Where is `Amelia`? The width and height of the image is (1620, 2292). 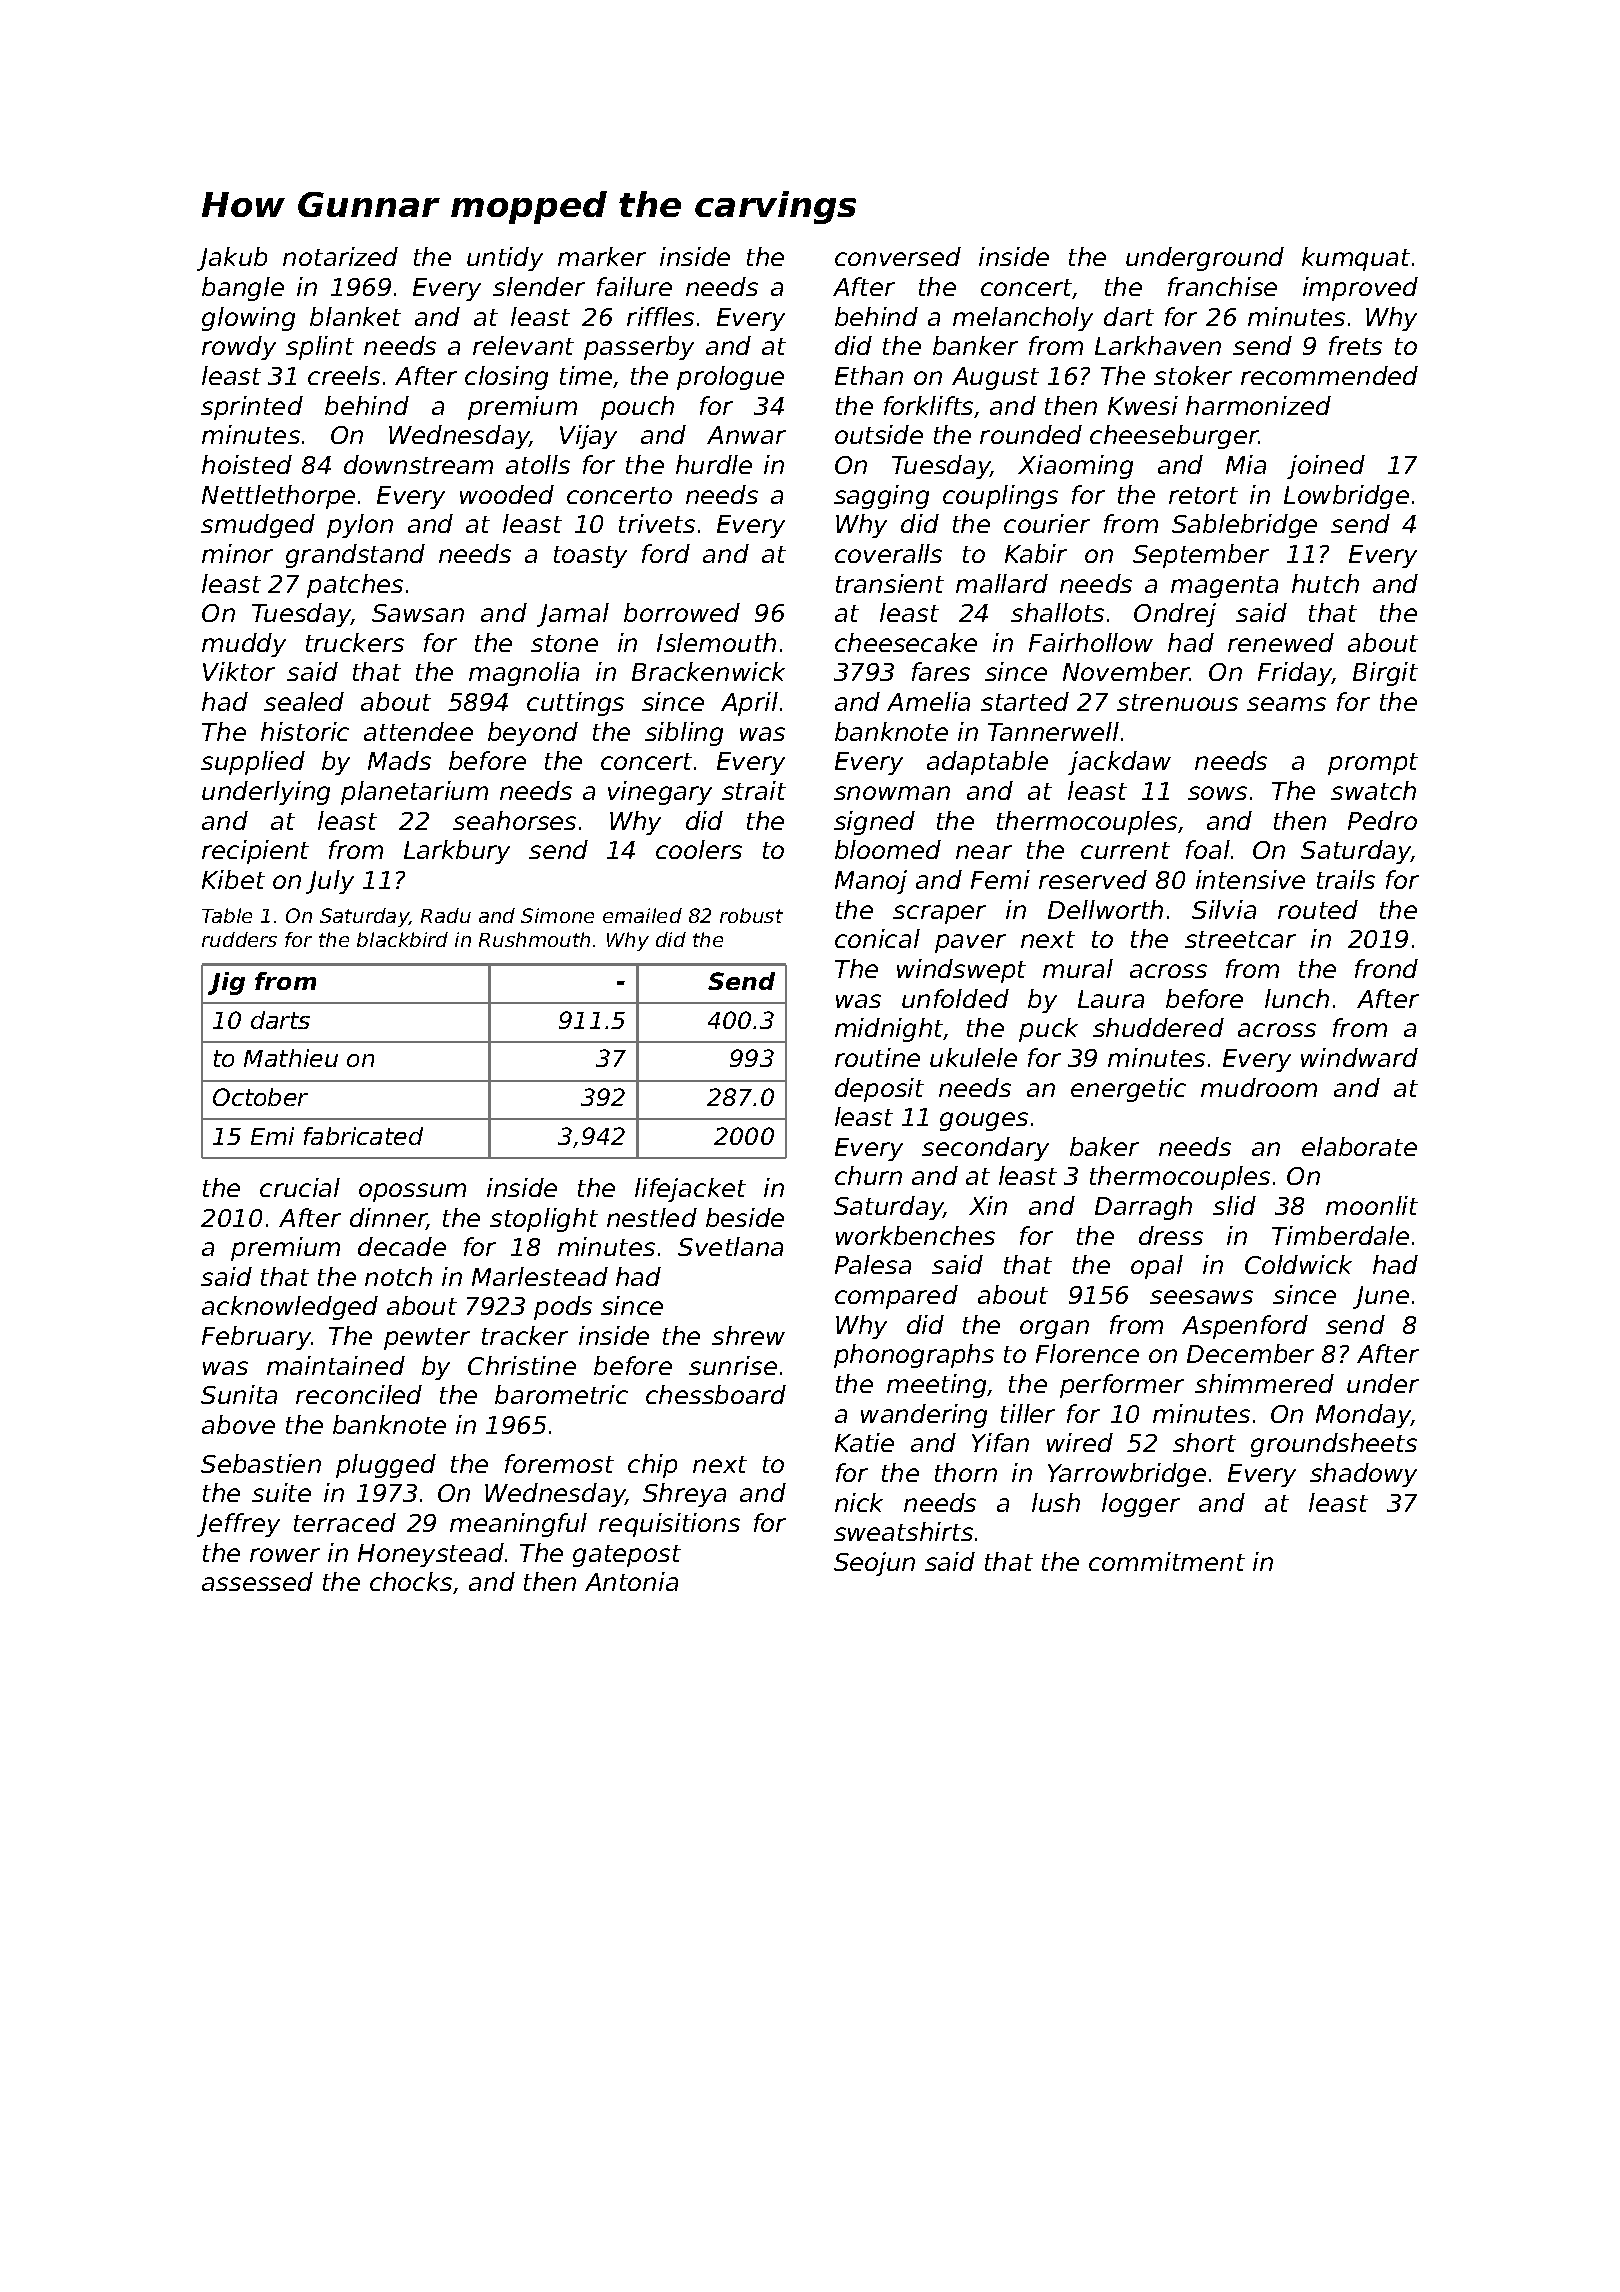
Amelia is located at coordinates (928, 701).
